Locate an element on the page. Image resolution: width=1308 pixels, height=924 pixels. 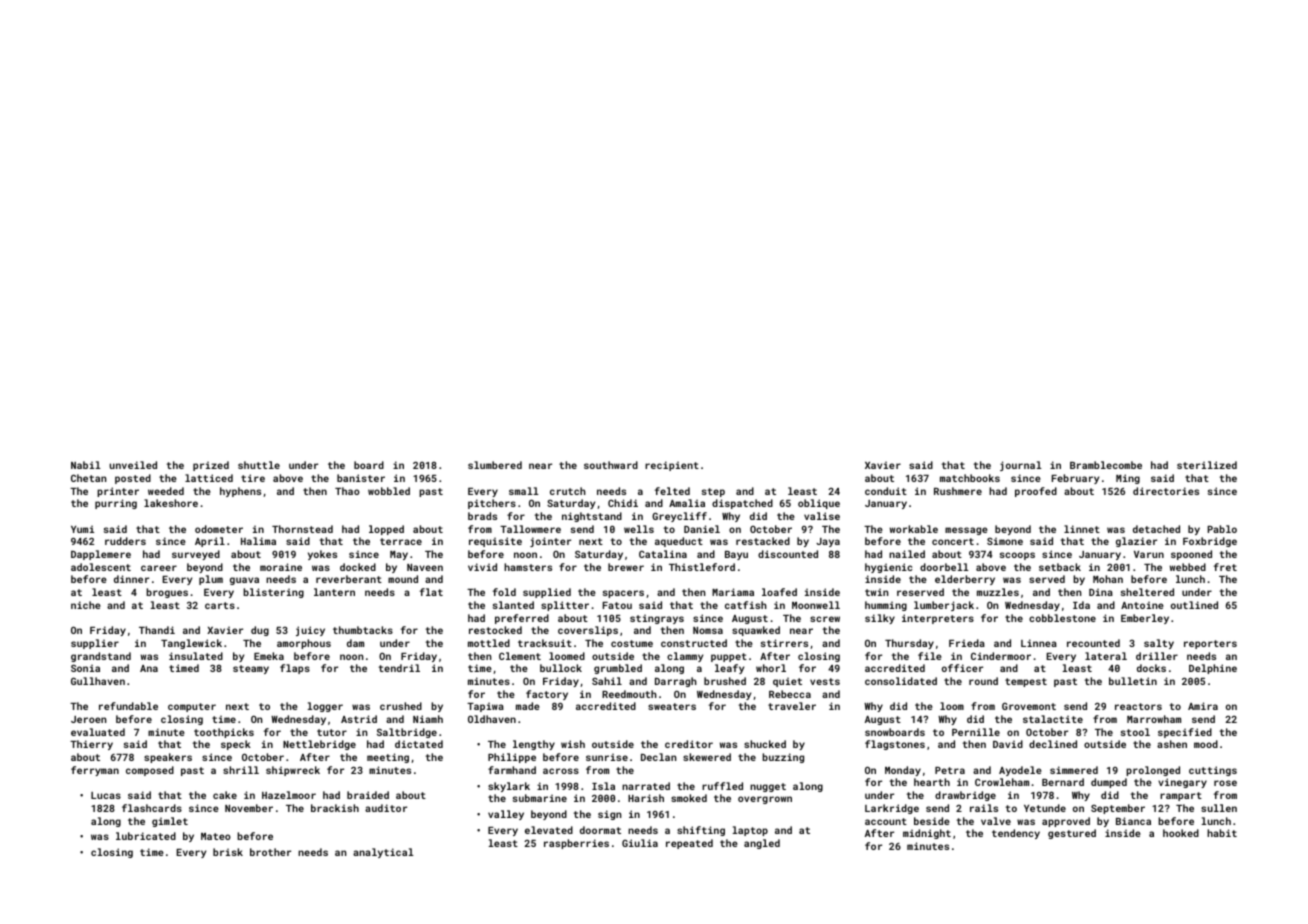
declined is located at coordinates (1053, 744).
